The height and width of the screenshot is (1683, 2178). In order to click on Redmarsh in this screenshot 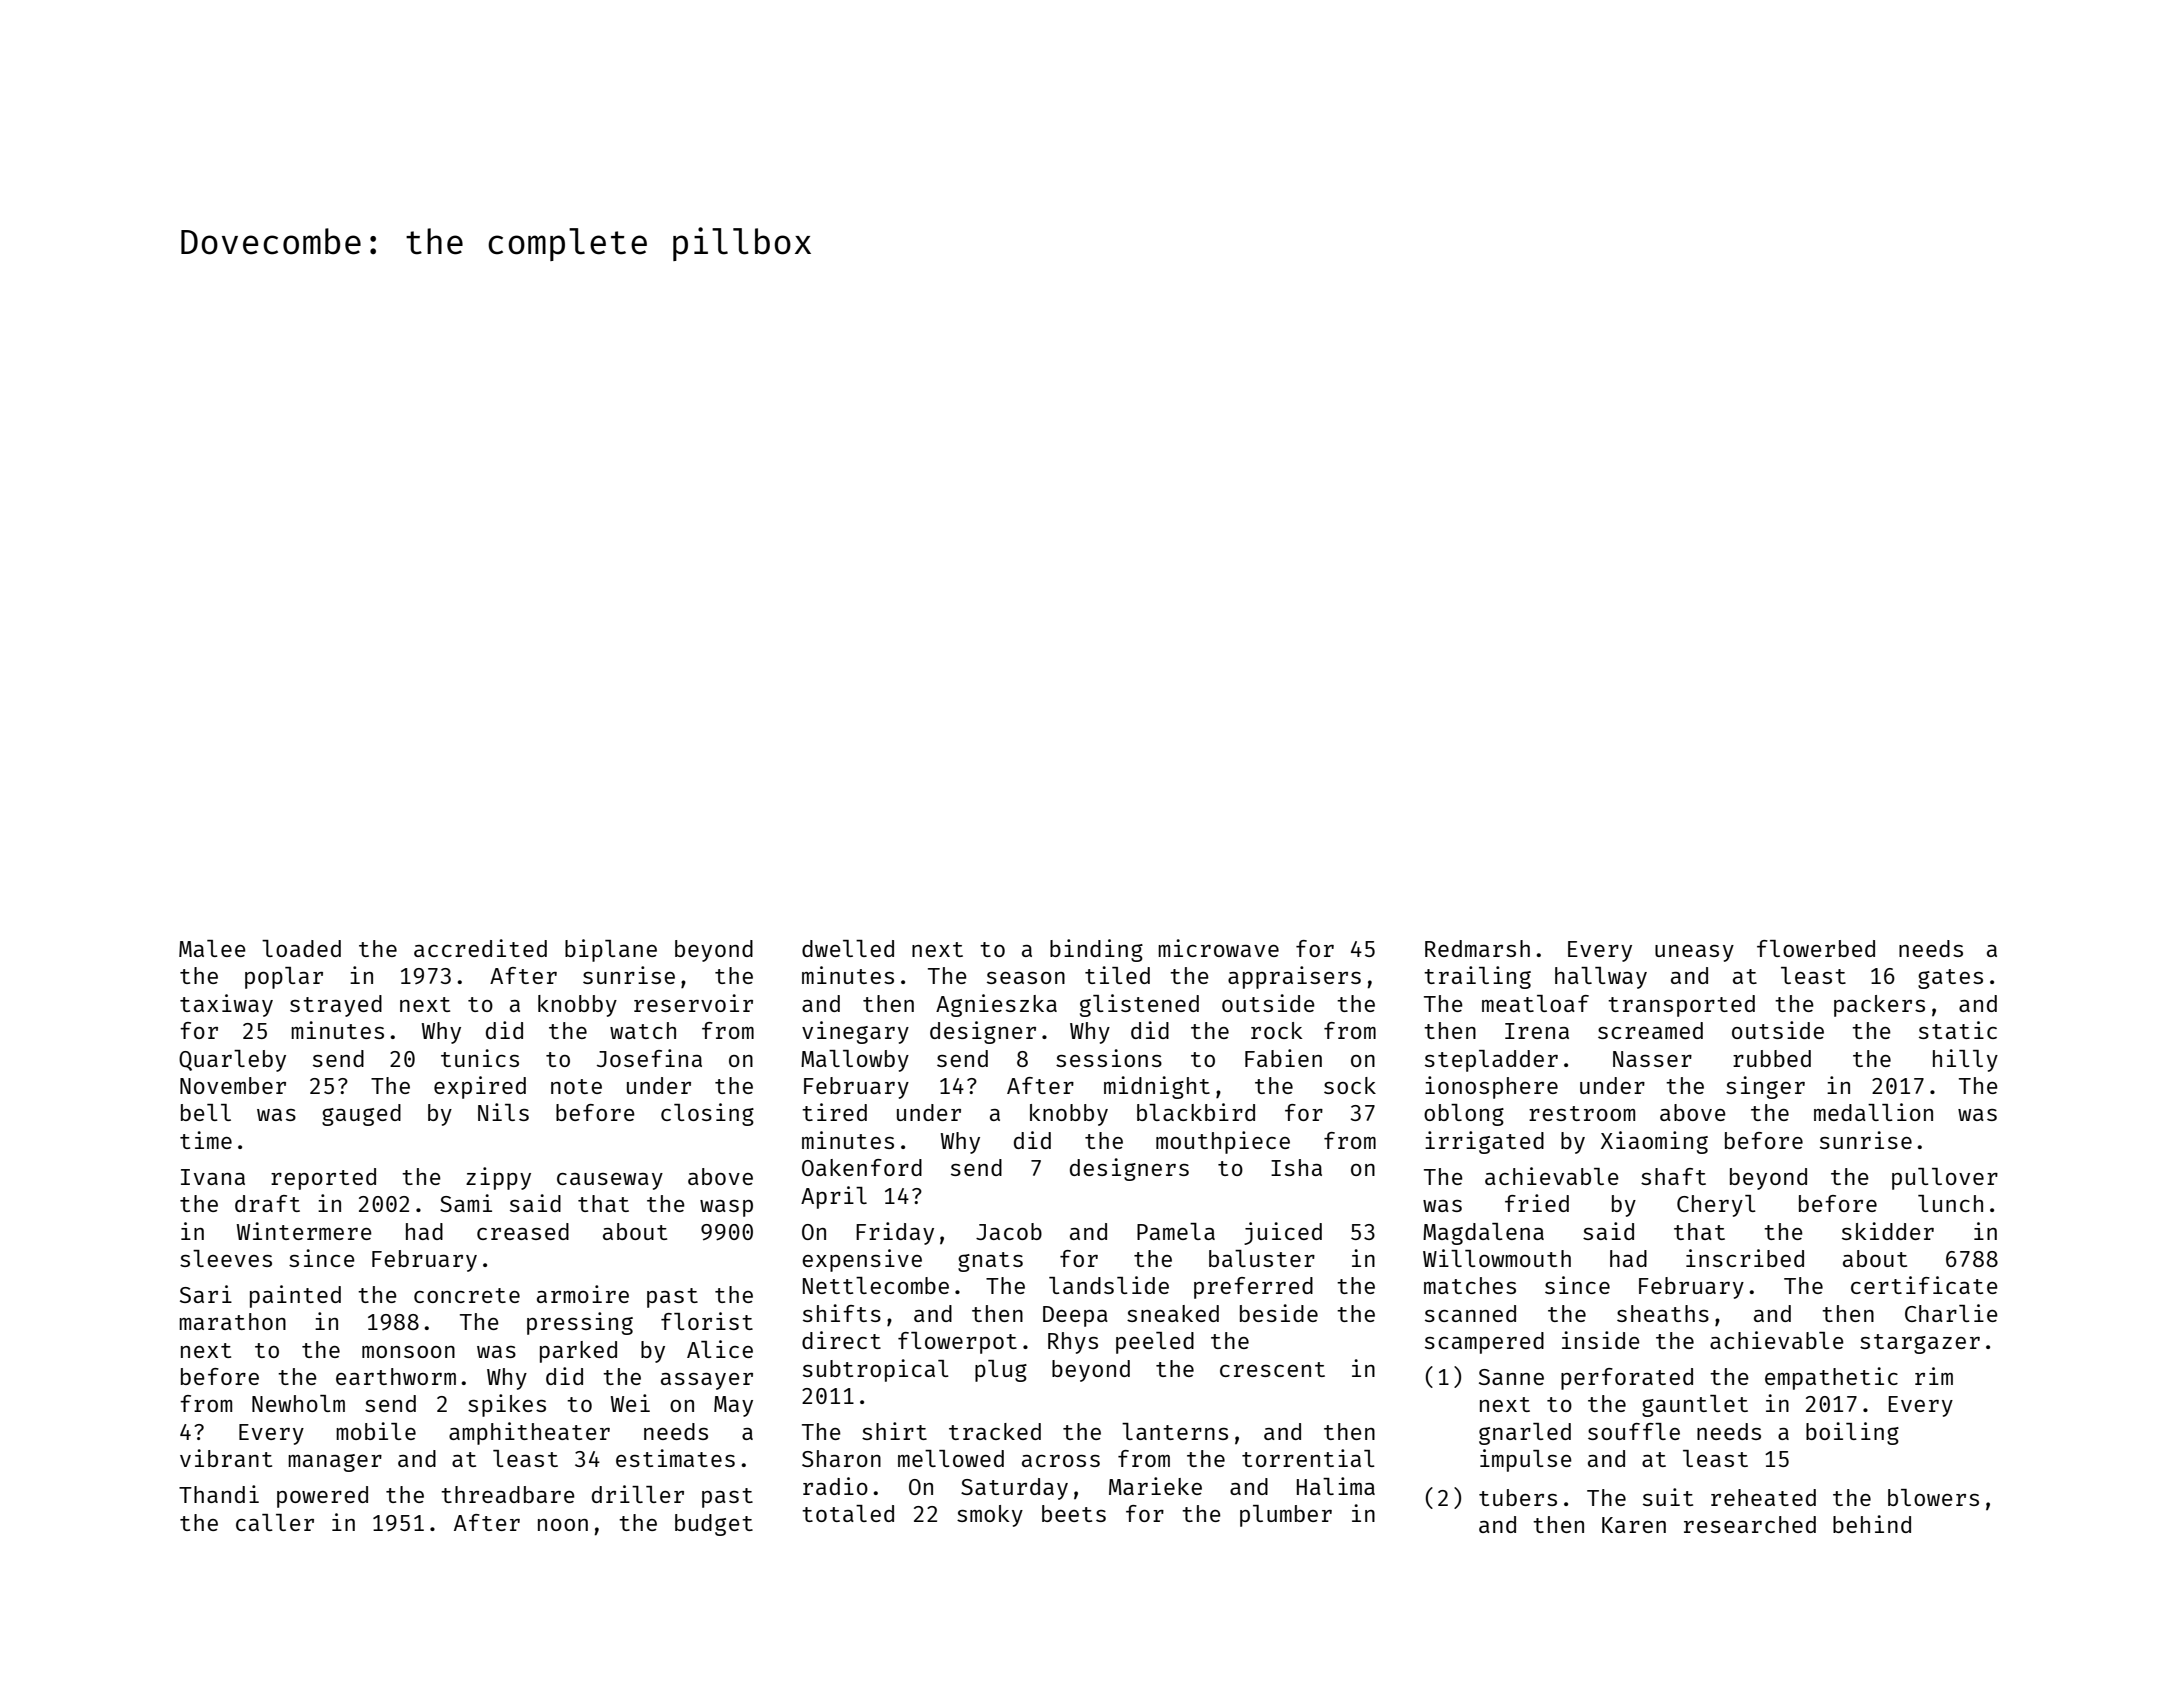, I will do `click(1477, 948)`.
